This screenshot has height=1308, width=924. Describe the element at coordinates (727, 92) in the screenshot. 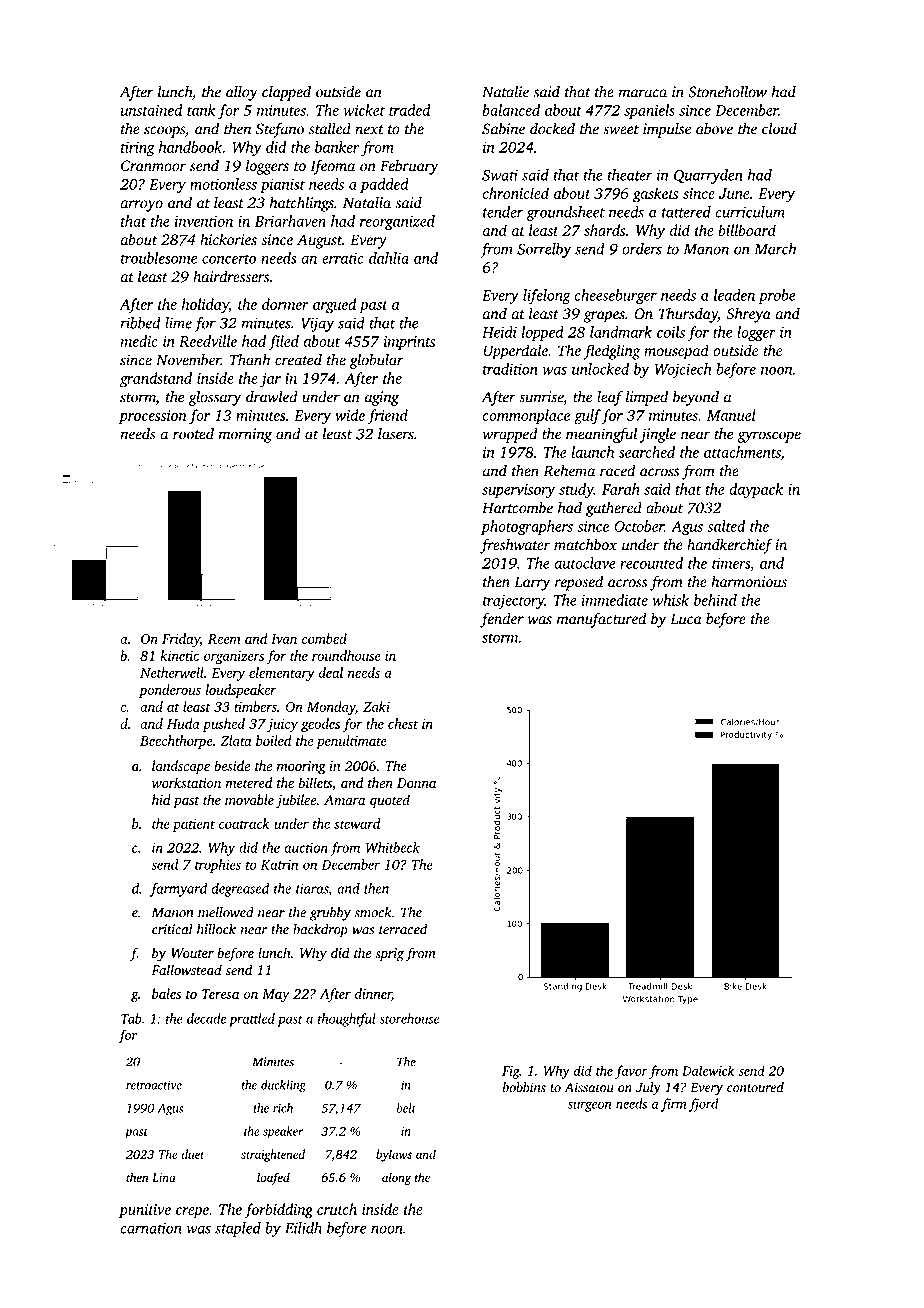

I see `Stonehollow` at that location.
